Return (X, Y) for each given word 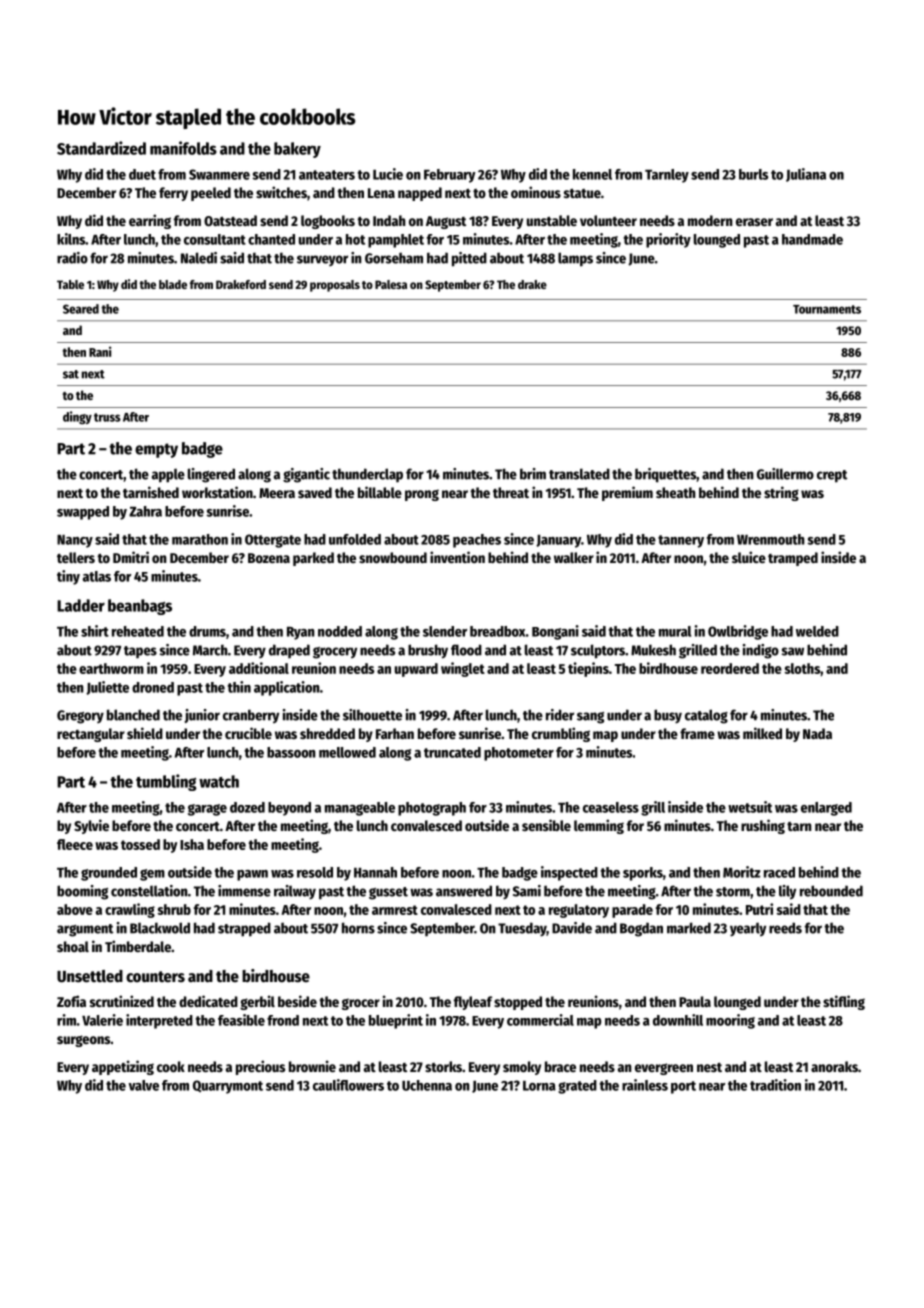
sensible (546, 825)
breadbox (497, 631)
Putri (759, 909)
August (446, 222)
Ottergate (273, 541)
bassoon (291, 752)
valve (144, 1085)
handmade (812, 239)
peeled (211, 194)
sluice (749, 557)
